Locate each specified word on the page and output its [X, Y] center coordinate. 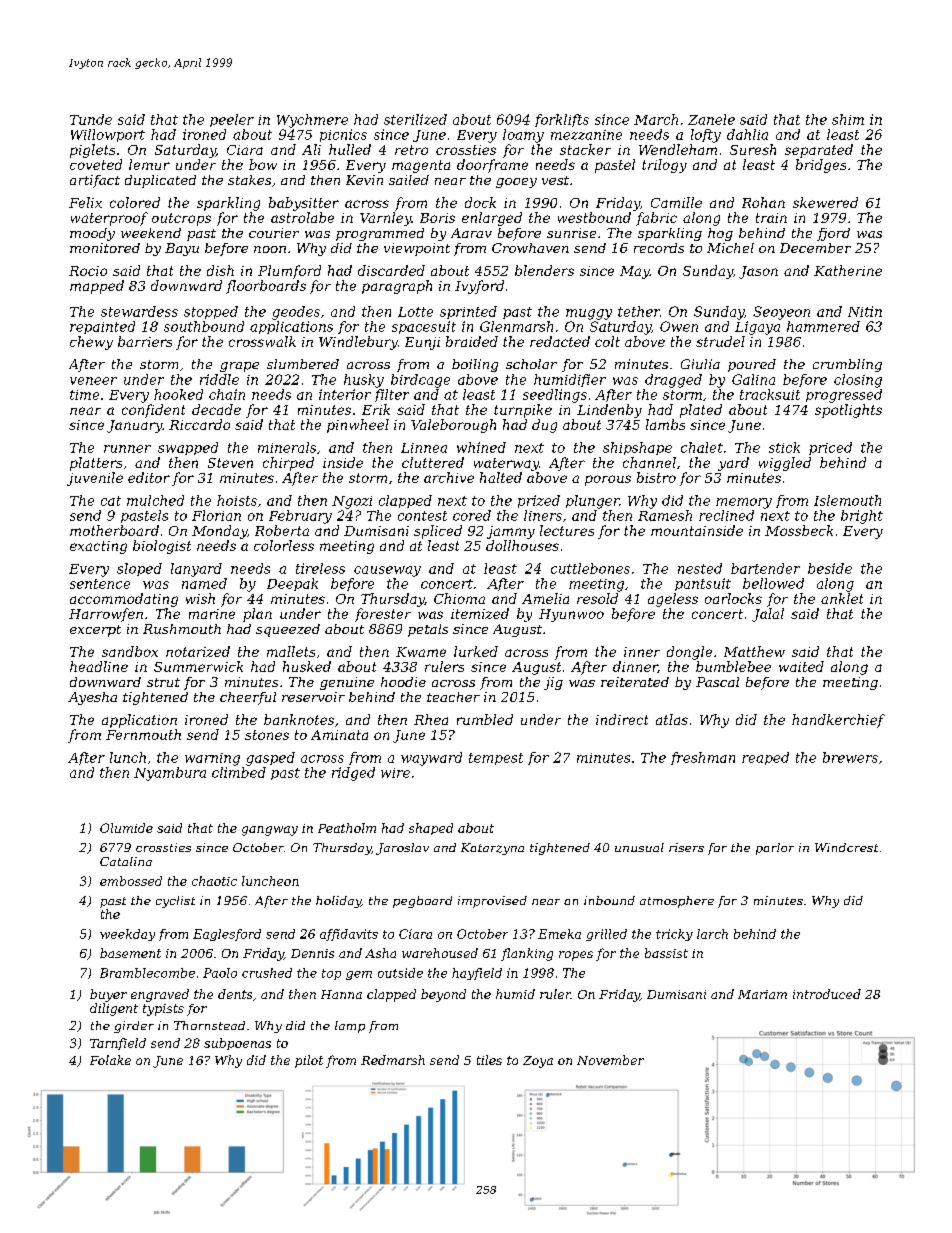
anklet [842, 598]
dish [220, 270]
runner [127, 449]
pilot [309, 1061]
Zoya [538, 1062]
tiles [489, 1060]
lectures [567, 530]
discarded [391, 270]
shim [848, 119]
